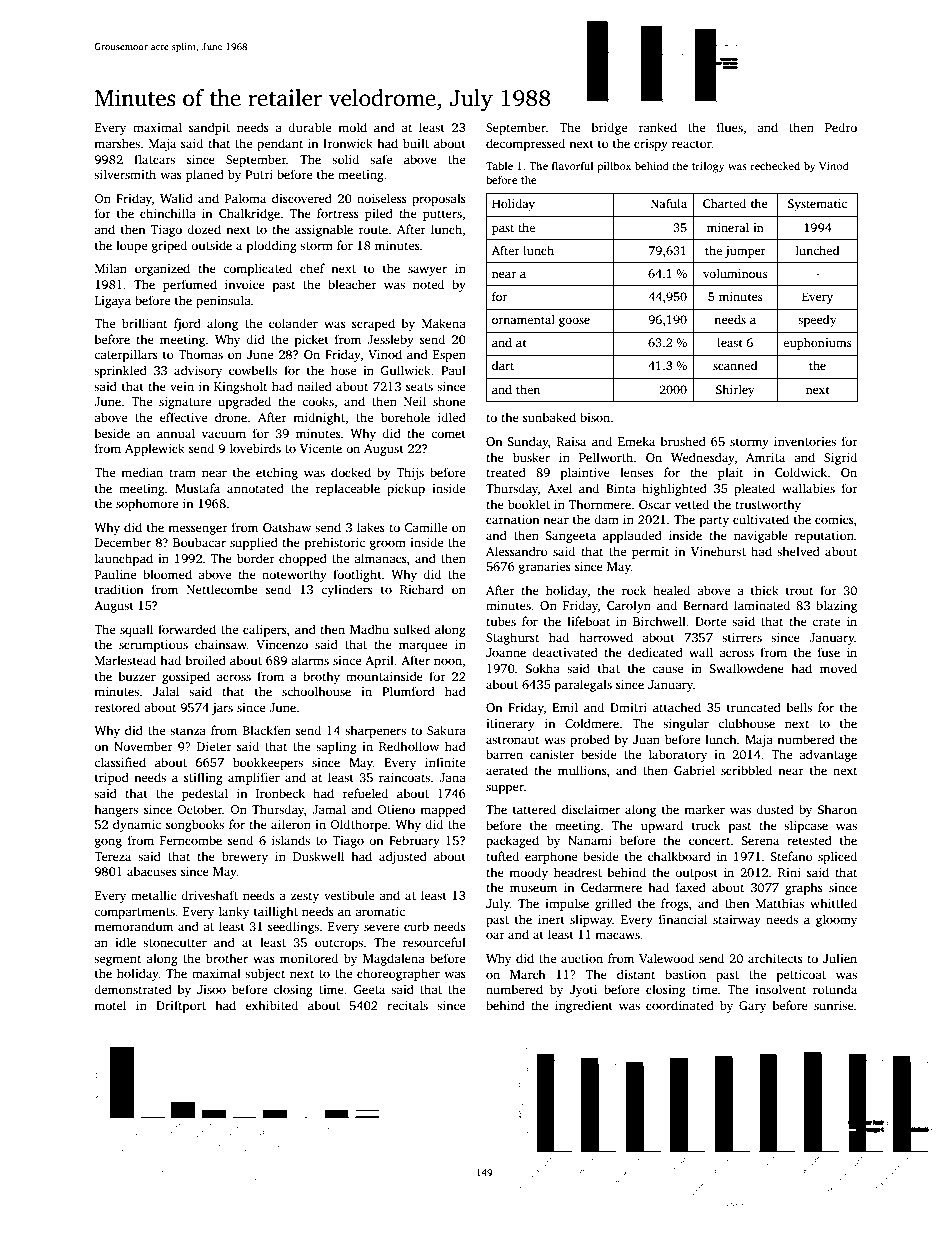  What do you see at coordinates (117, 143) in the screenshot?
I see `marshes` at bounding box center [117, 143].
